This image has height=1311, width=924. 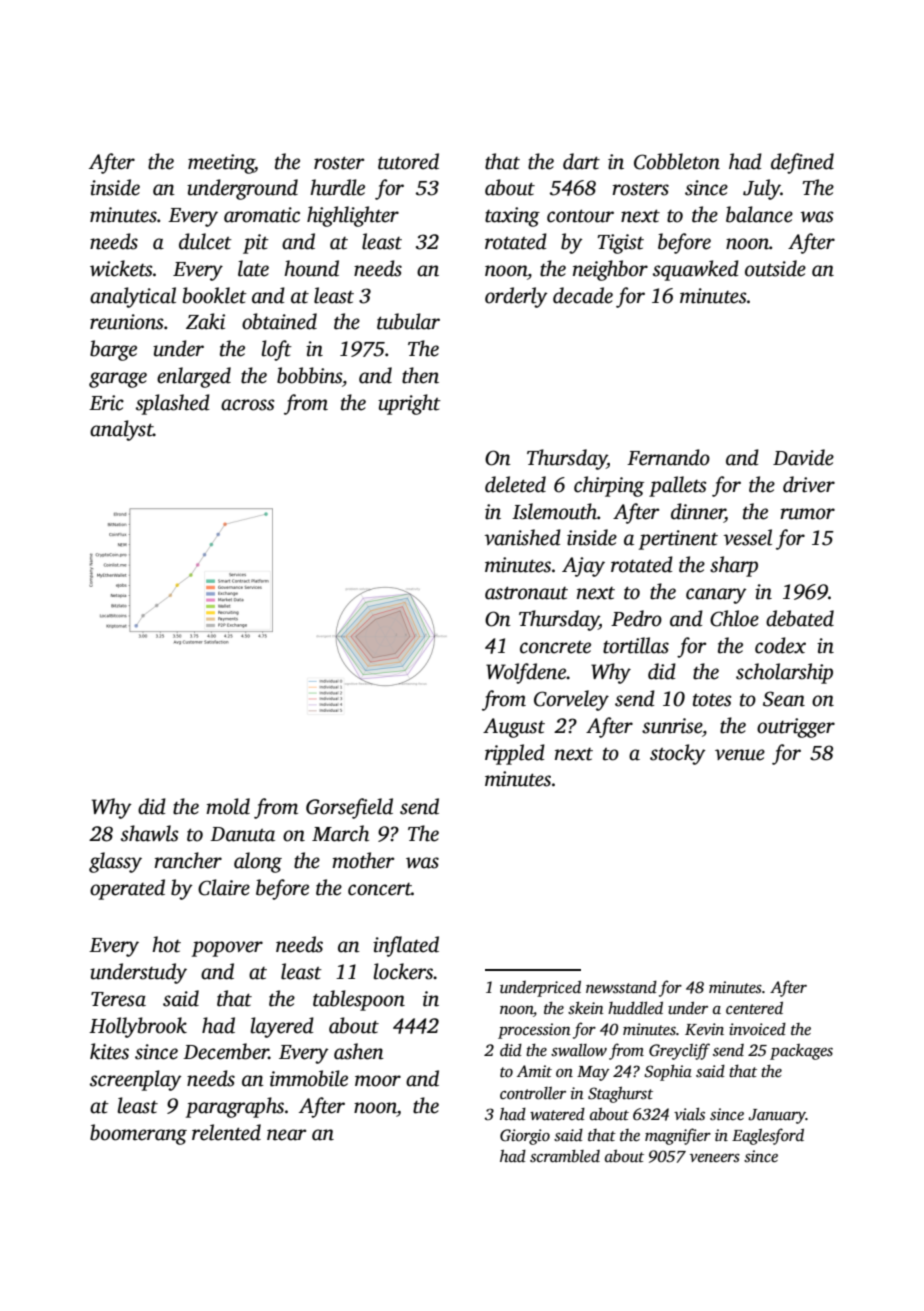 I want to click on popover, so click(x=227, y=949).
